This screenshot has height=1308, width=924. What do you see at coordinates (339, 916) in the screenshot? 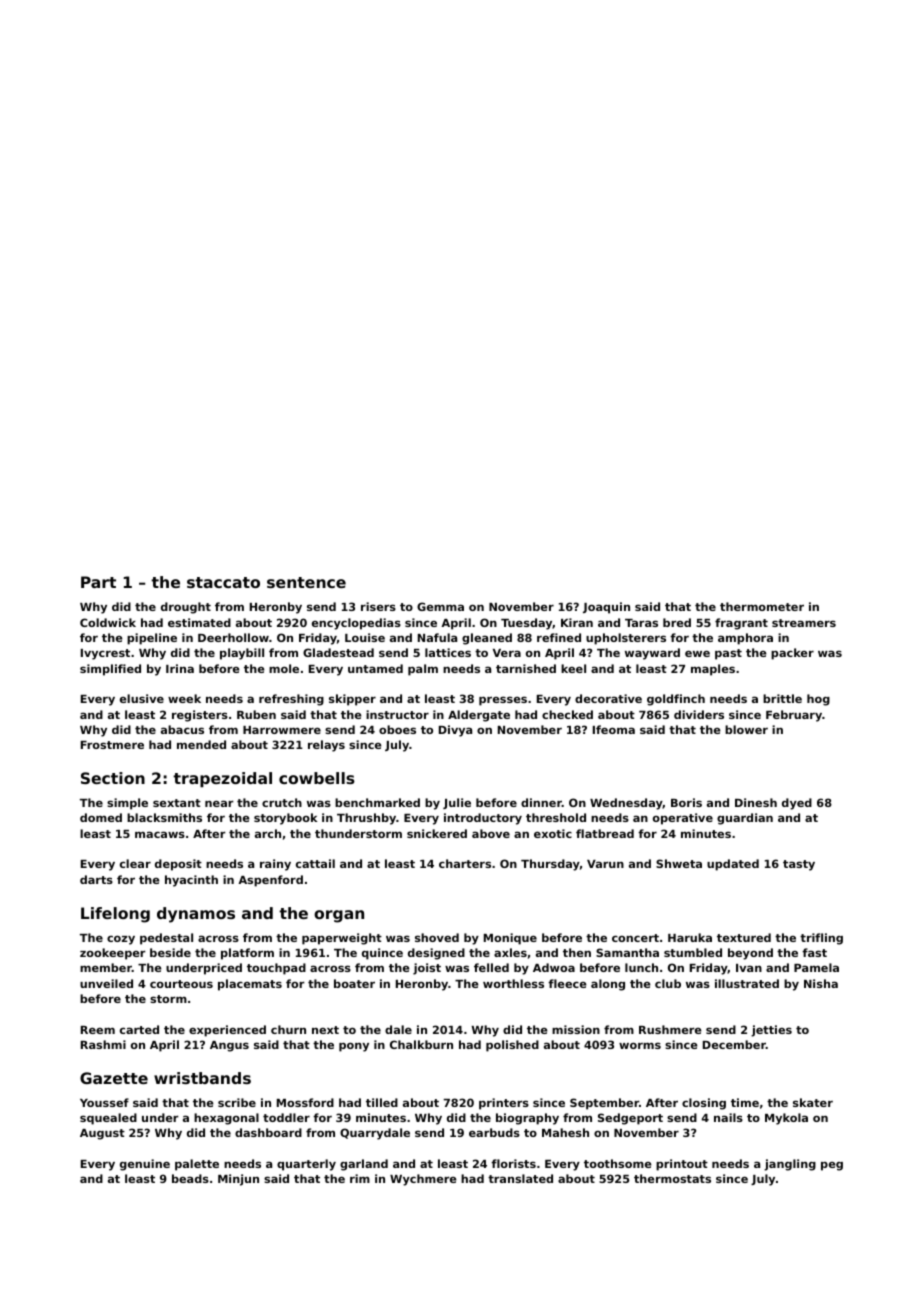
I see `organ` at bounding box center [339, 916].
